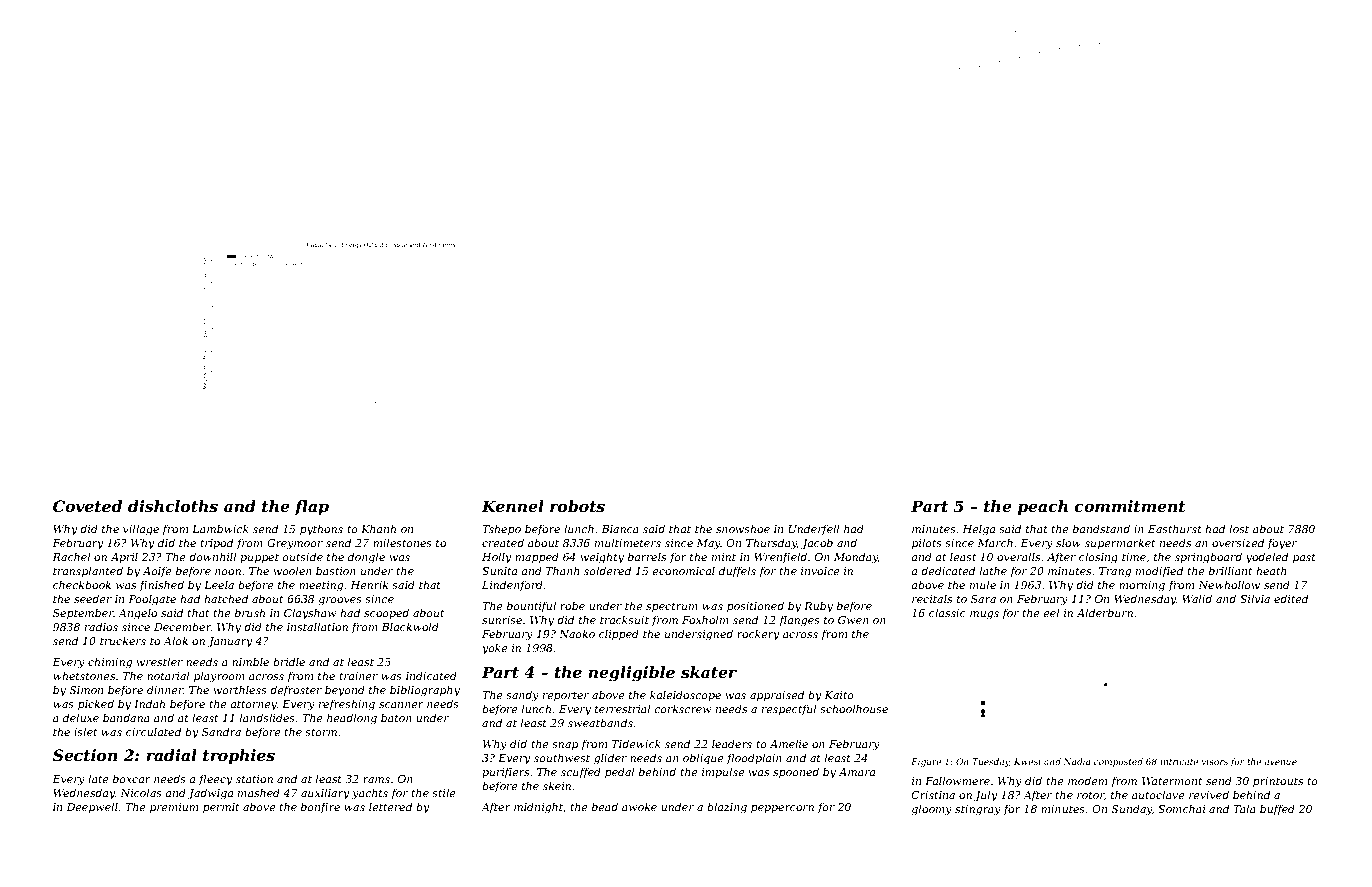  Describe the element at coordinates (931, 810) in the image. I see `gloomy` at that location.
